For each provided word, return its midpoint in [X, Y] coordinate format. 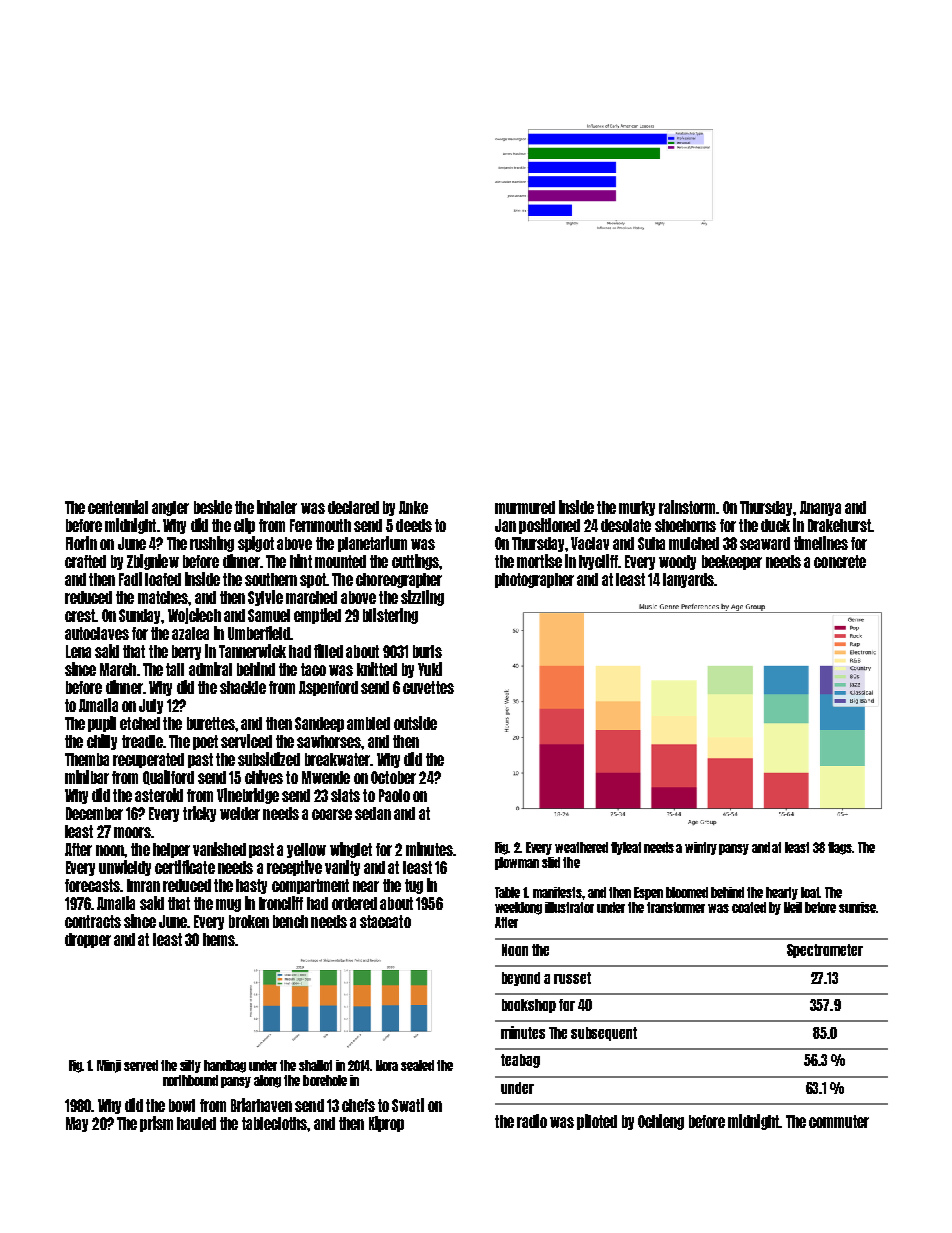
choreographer [399, 580]
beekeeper [732, 562]
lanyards [688, 580]
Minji [109, 1066]
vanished [219, 849]
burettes [211, 723]
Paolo [394, 795]
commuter [839, 1121]
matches [163, 597]
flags [840, 848]
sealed [417, 1065]
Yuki [430, 669]
